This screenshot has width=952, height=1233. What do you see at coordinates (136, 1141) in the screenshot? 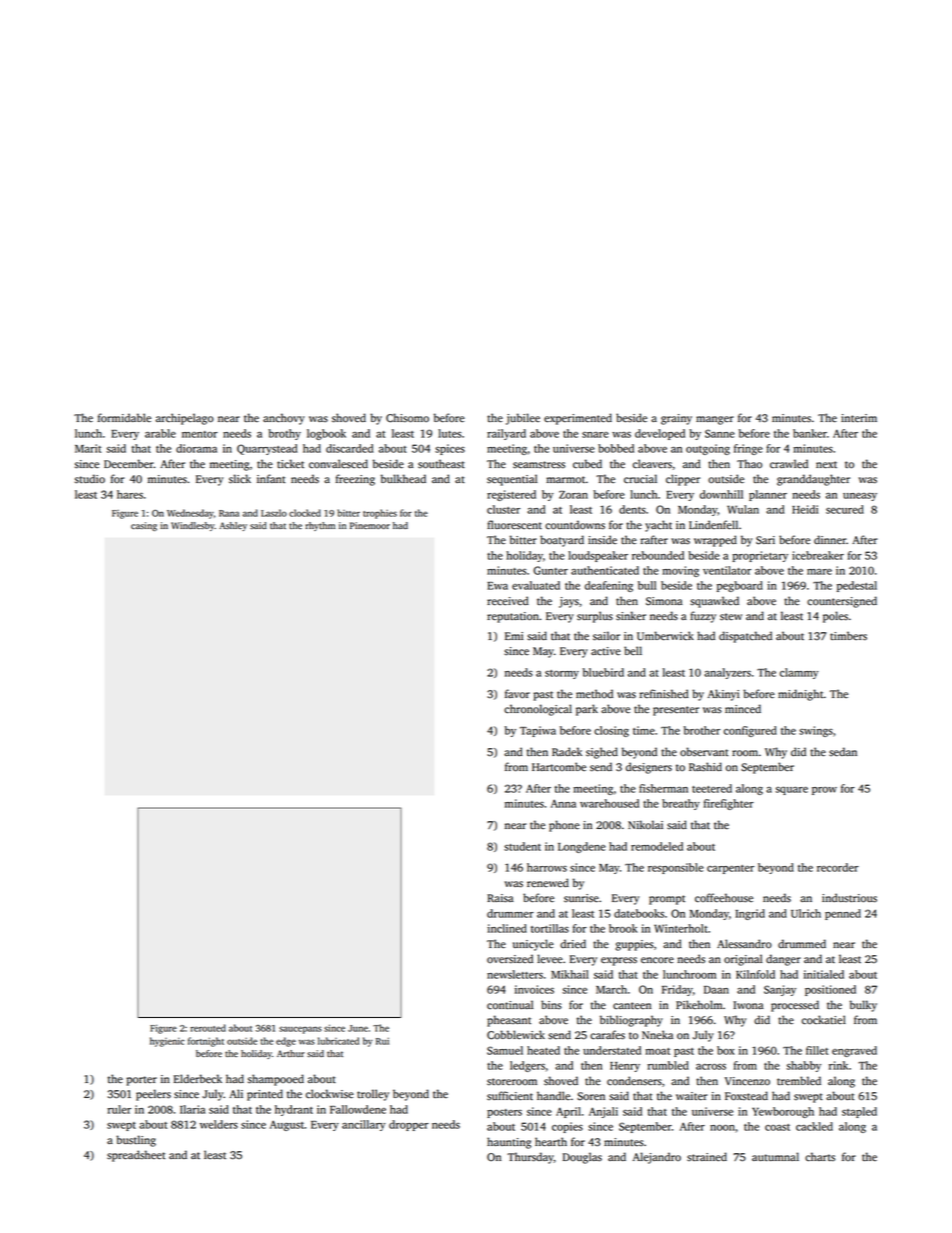
I see `bustling` at bounding box center [136, 1141].
